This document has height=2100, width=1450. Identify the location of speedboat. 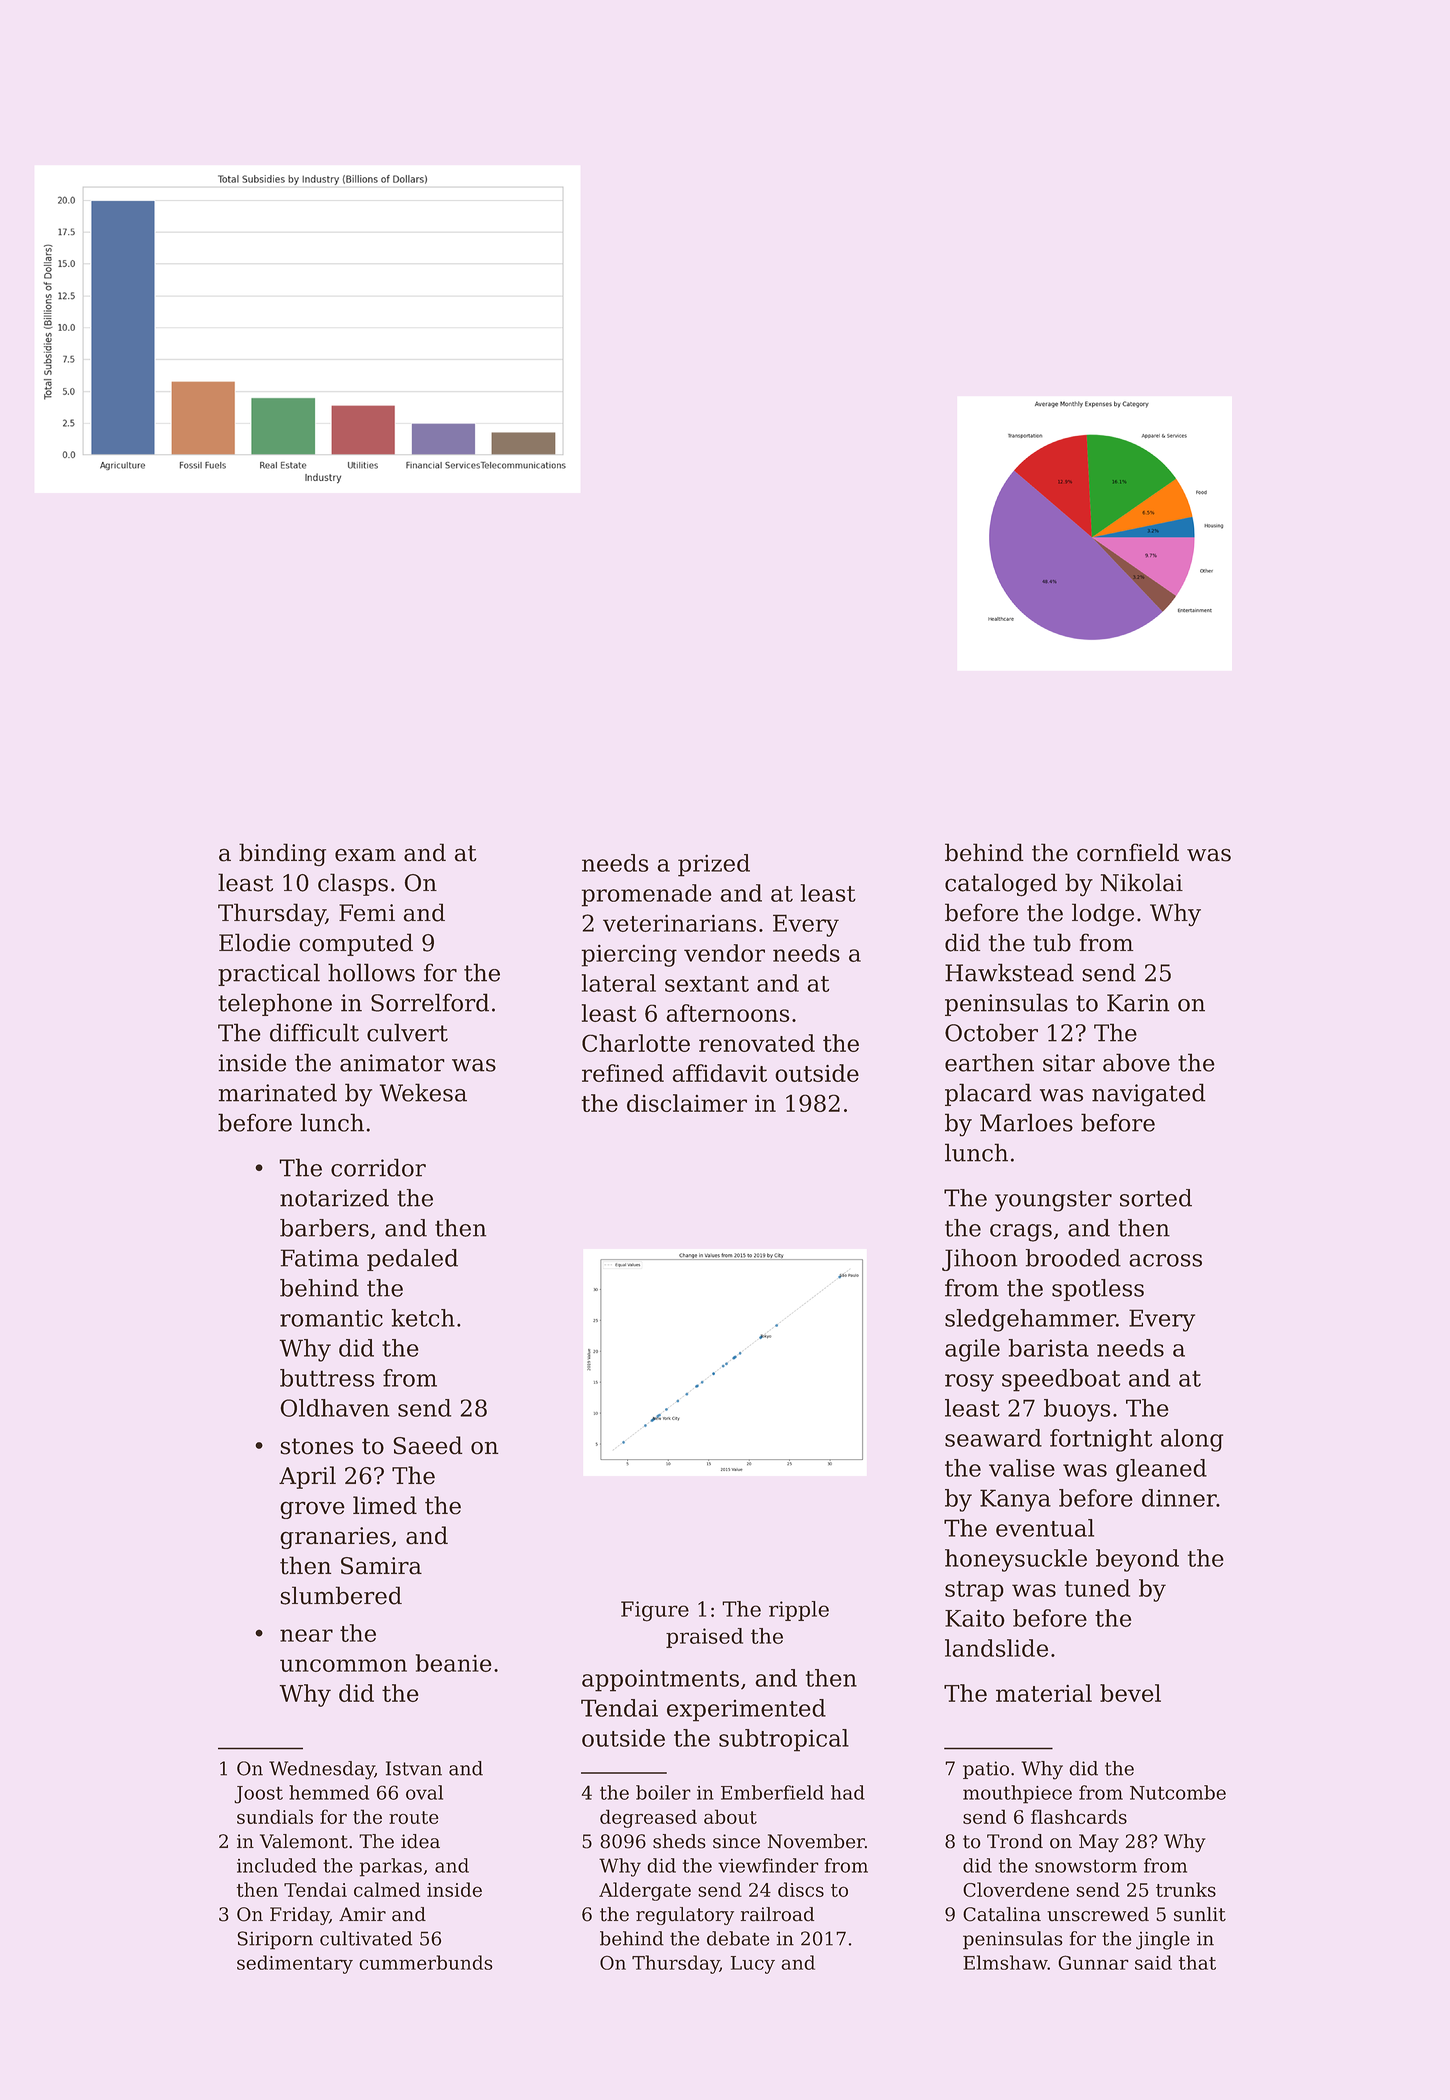
(1061, 1380).
